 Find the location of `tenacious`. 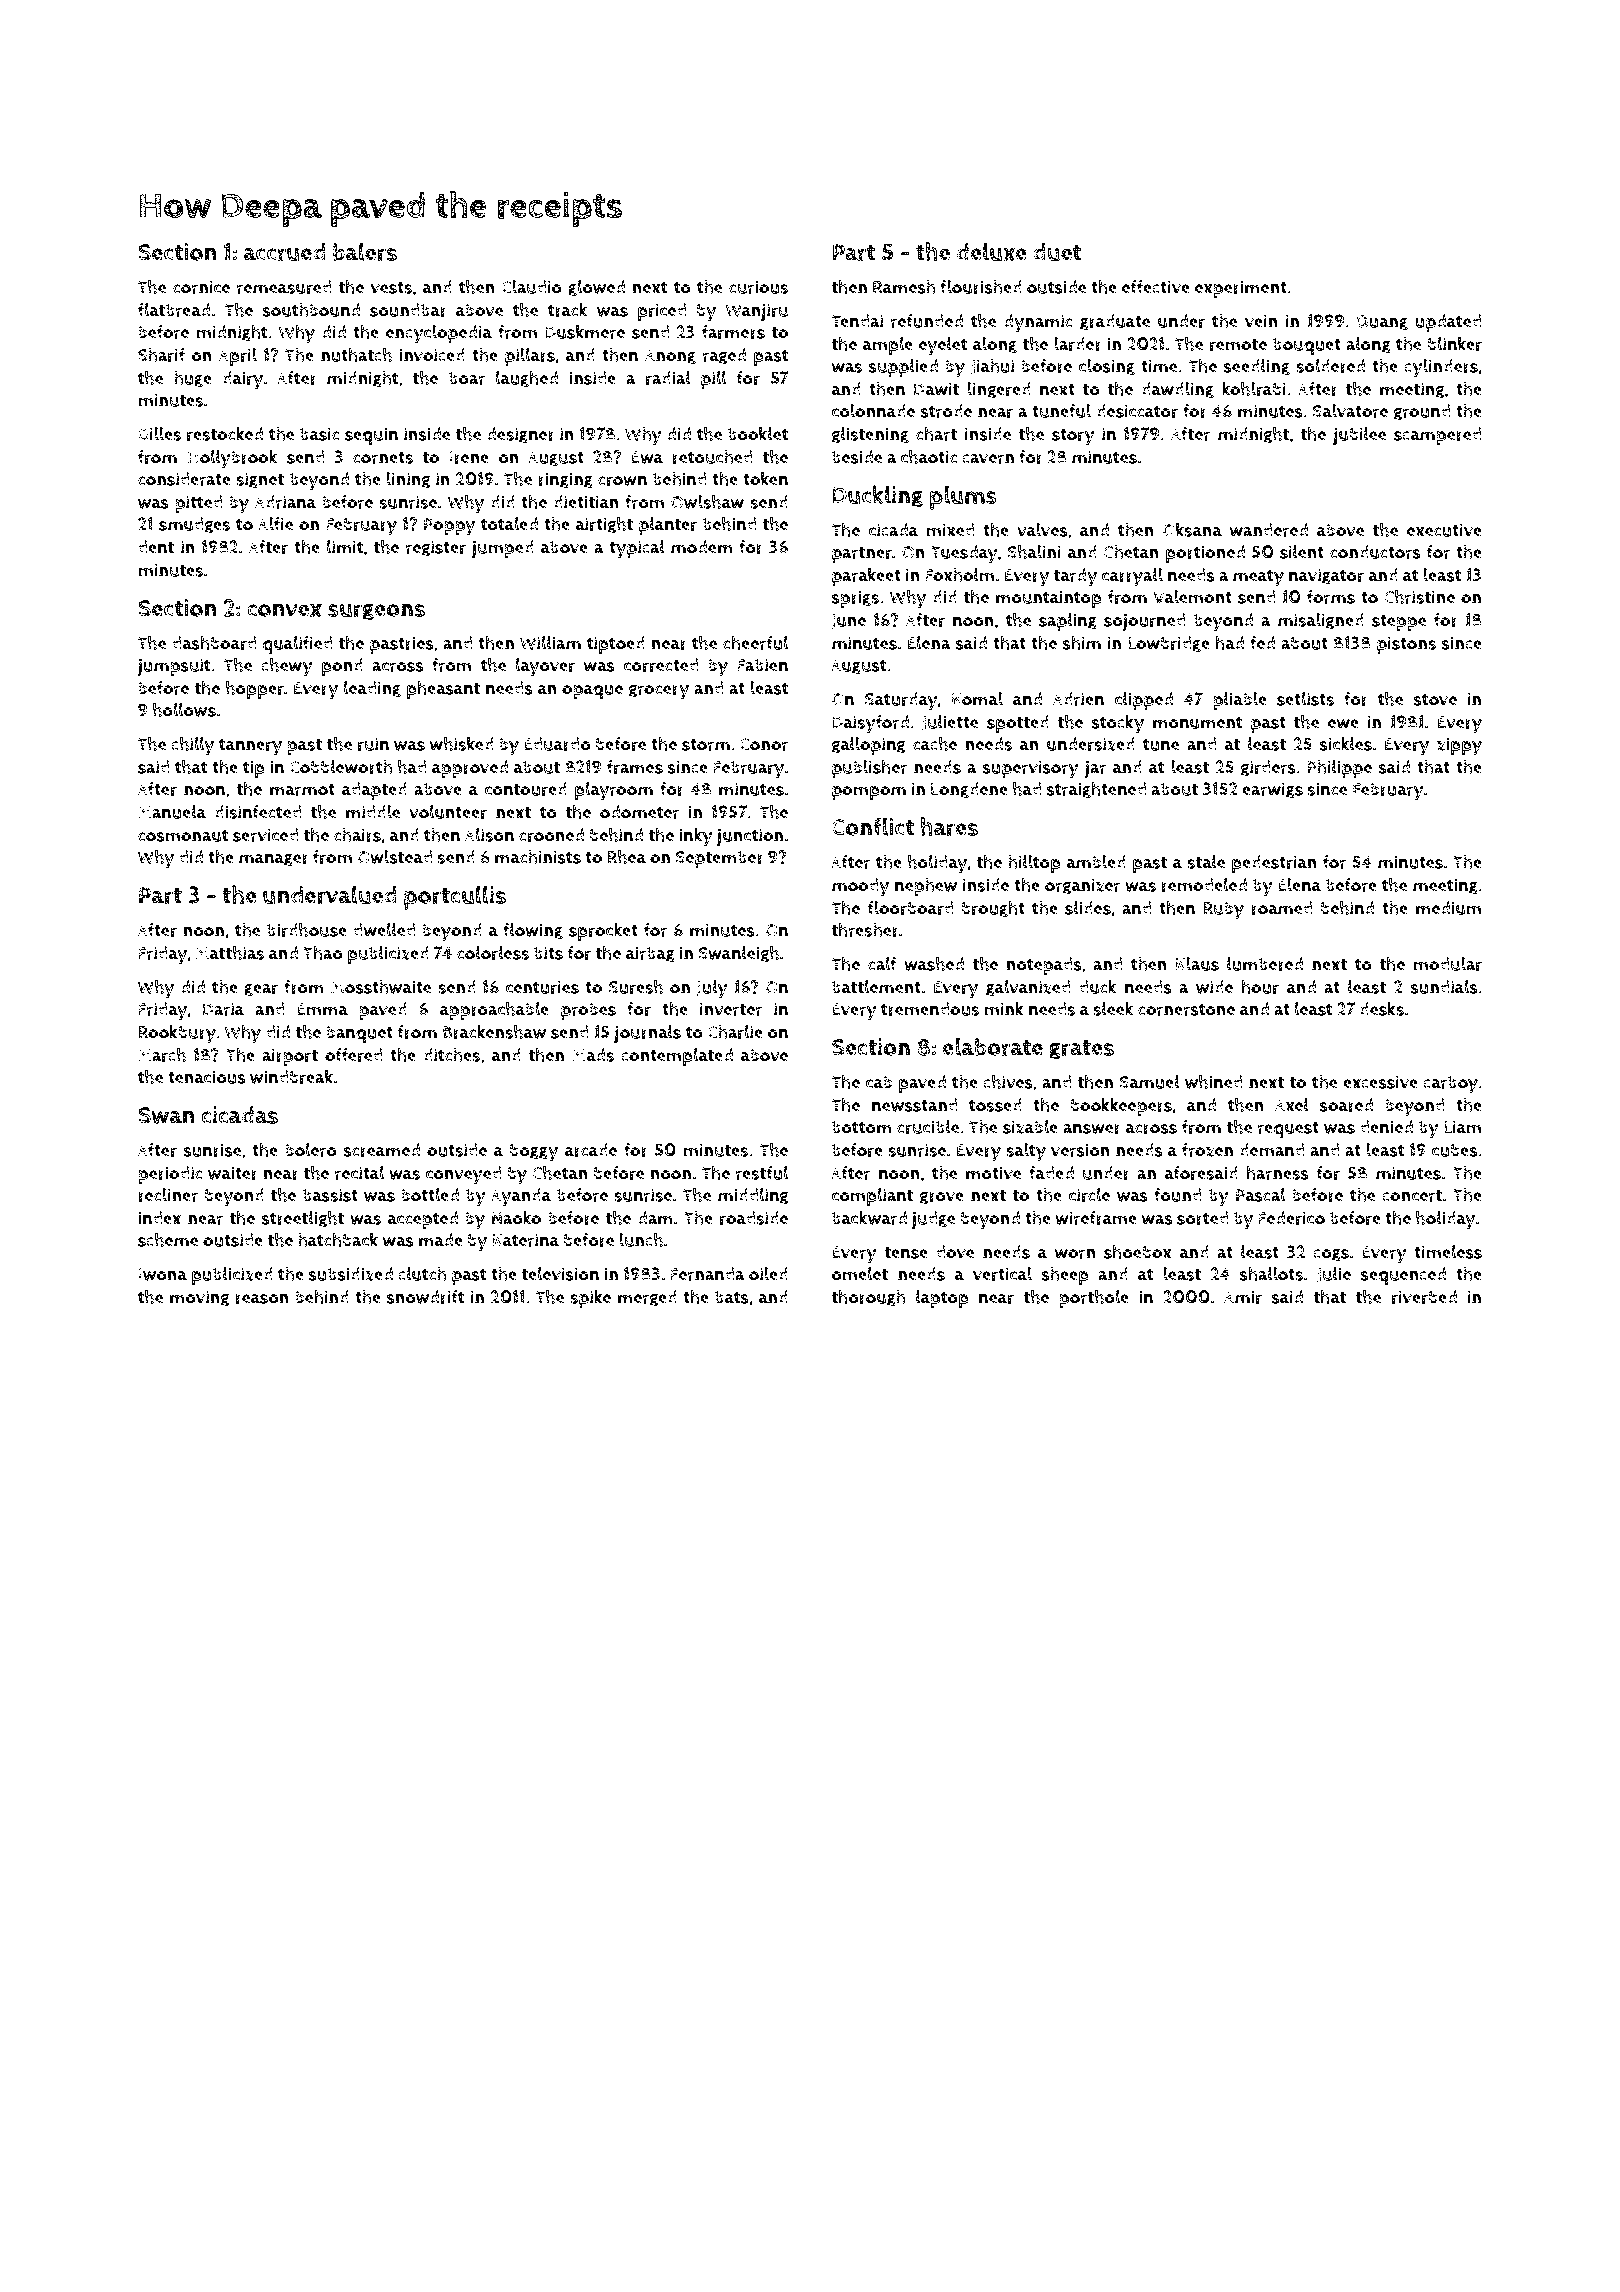

tenacious is located at coordinates (207, 1077).
